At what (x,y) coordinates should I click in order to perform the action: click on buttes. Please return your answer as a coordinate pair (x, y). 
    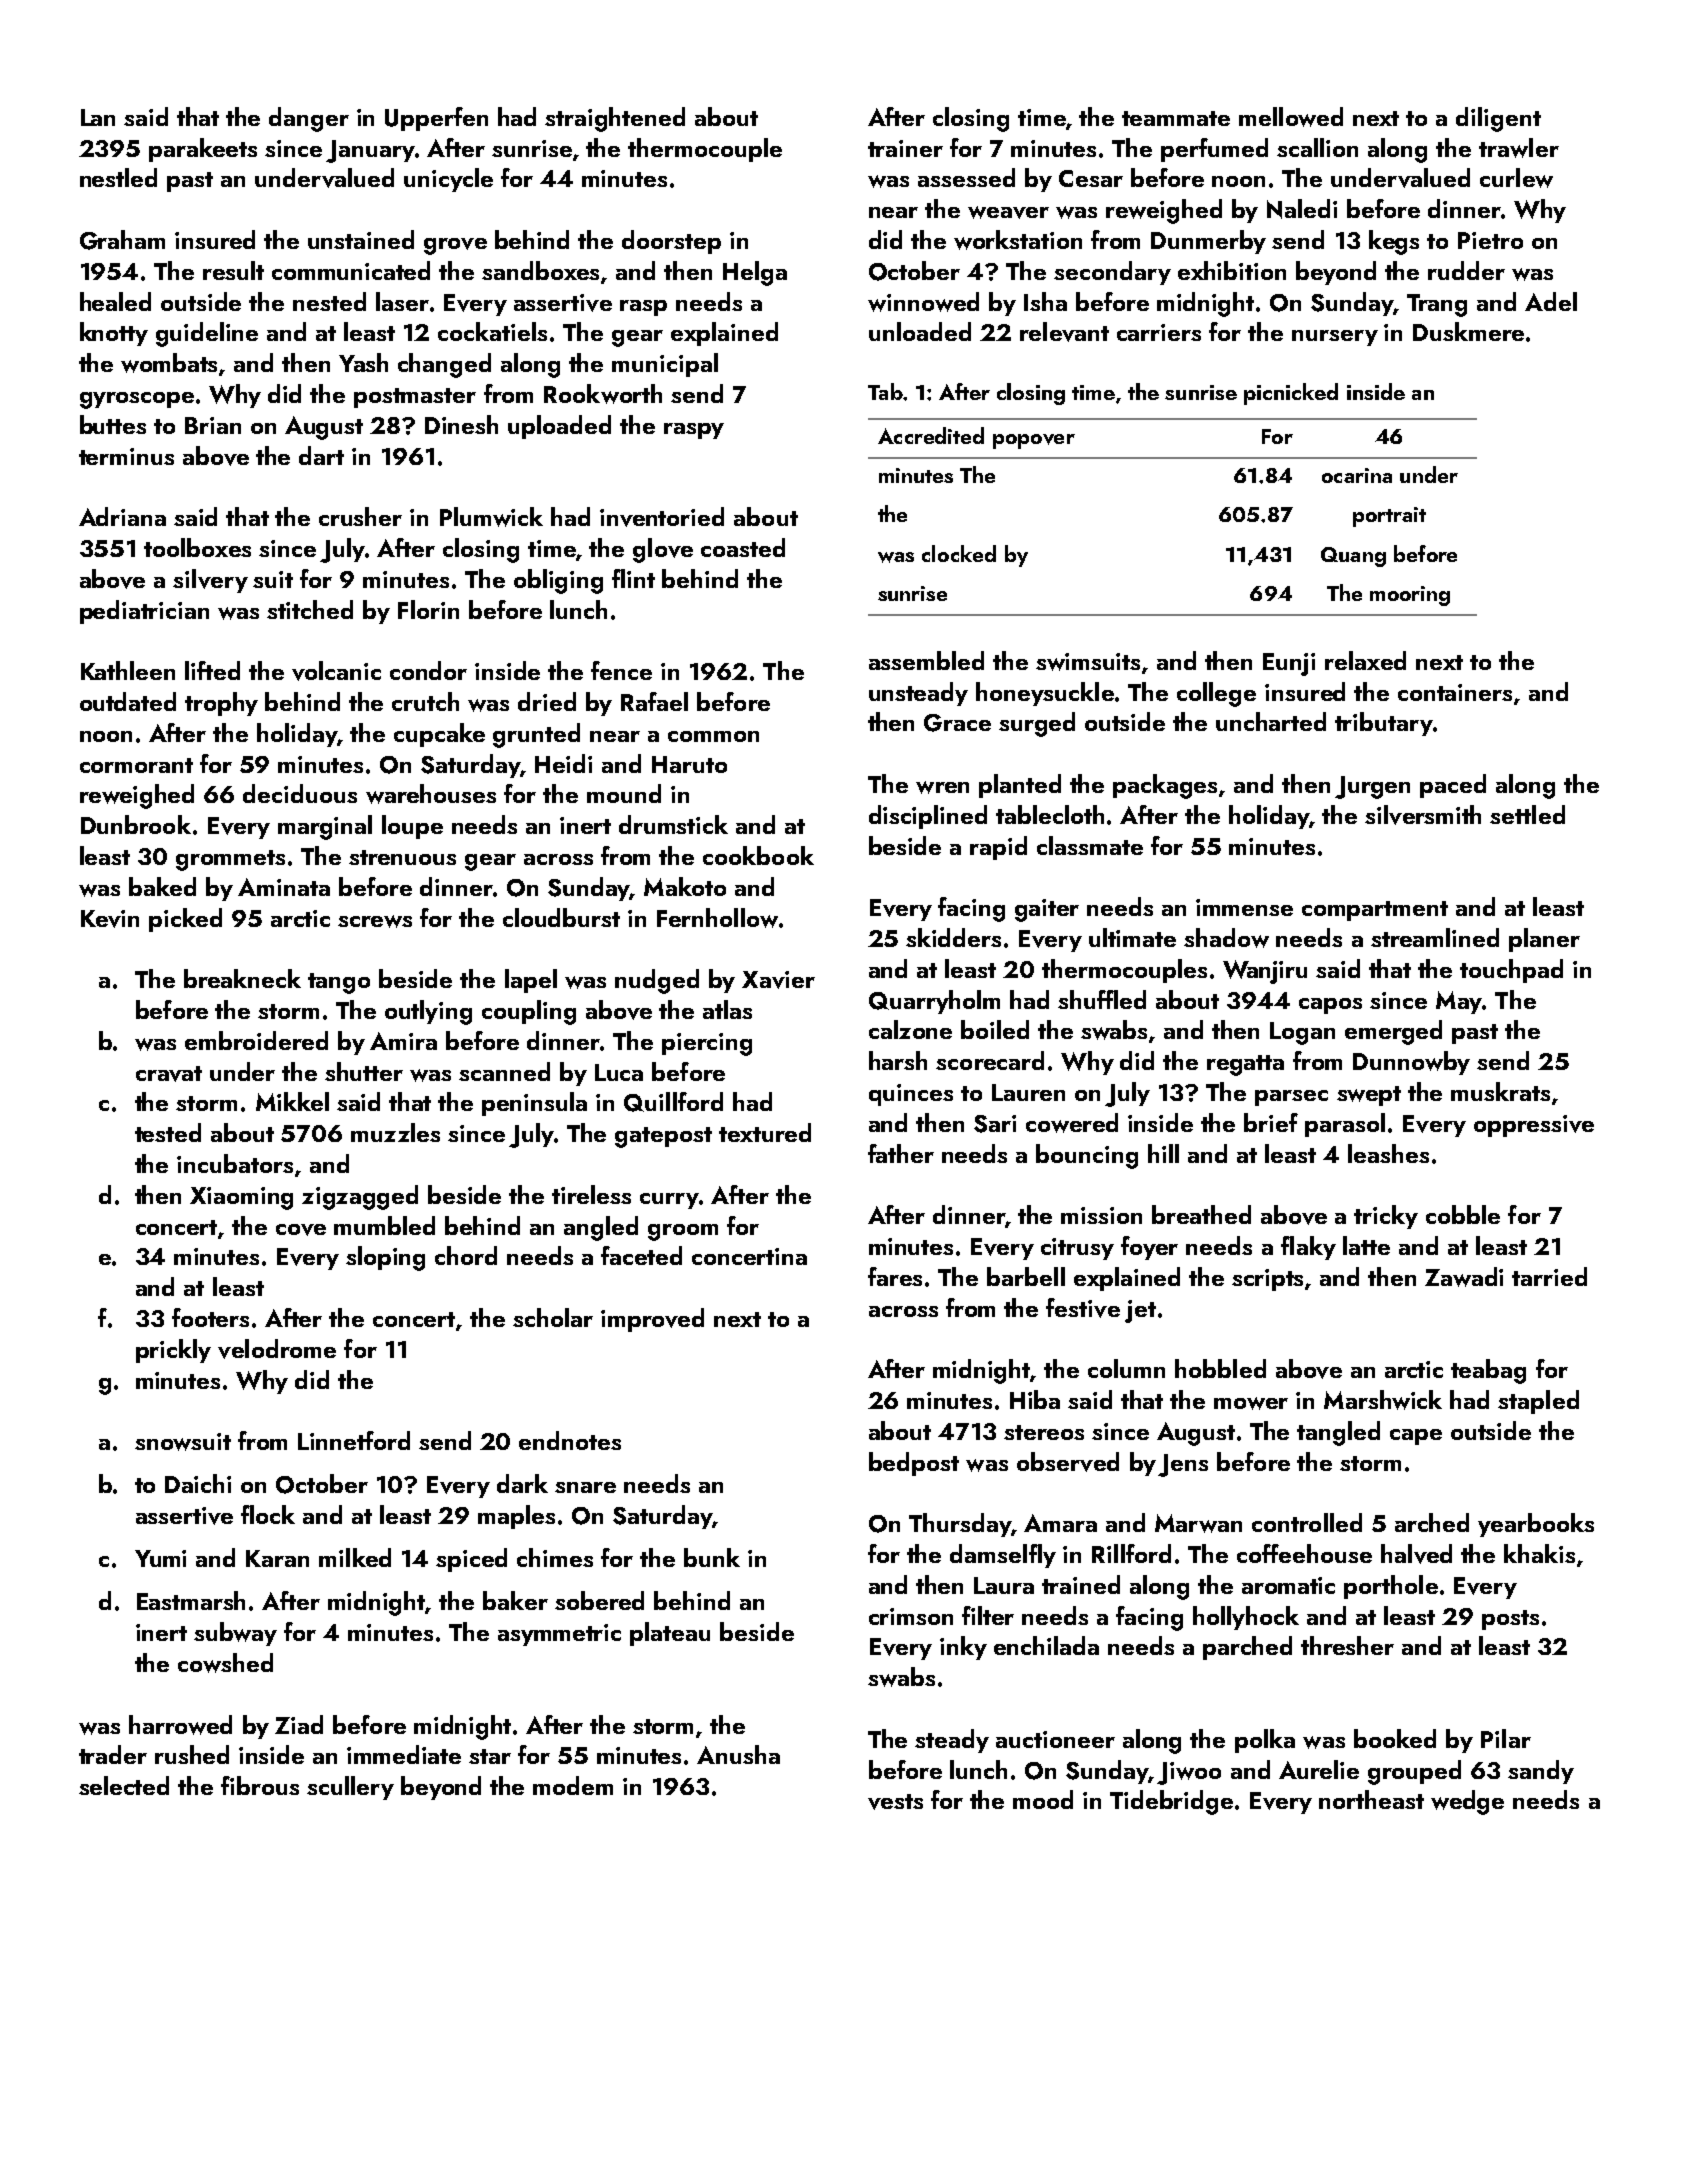
    Looking at the image, I should click on (113, 424).
